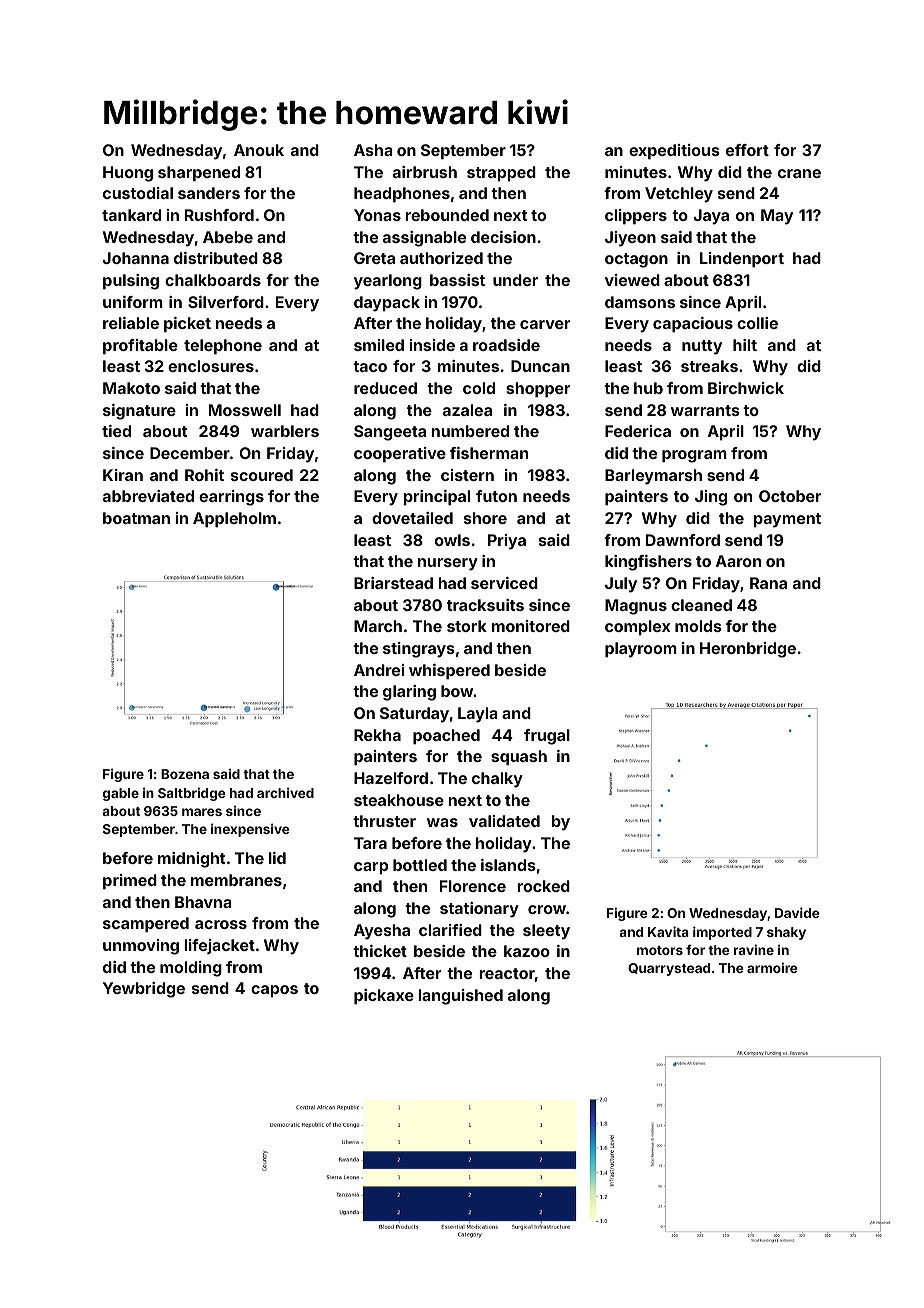  Describe the element at coordinates (507, 973) in the screenshot. I see `reactor` at that location.
